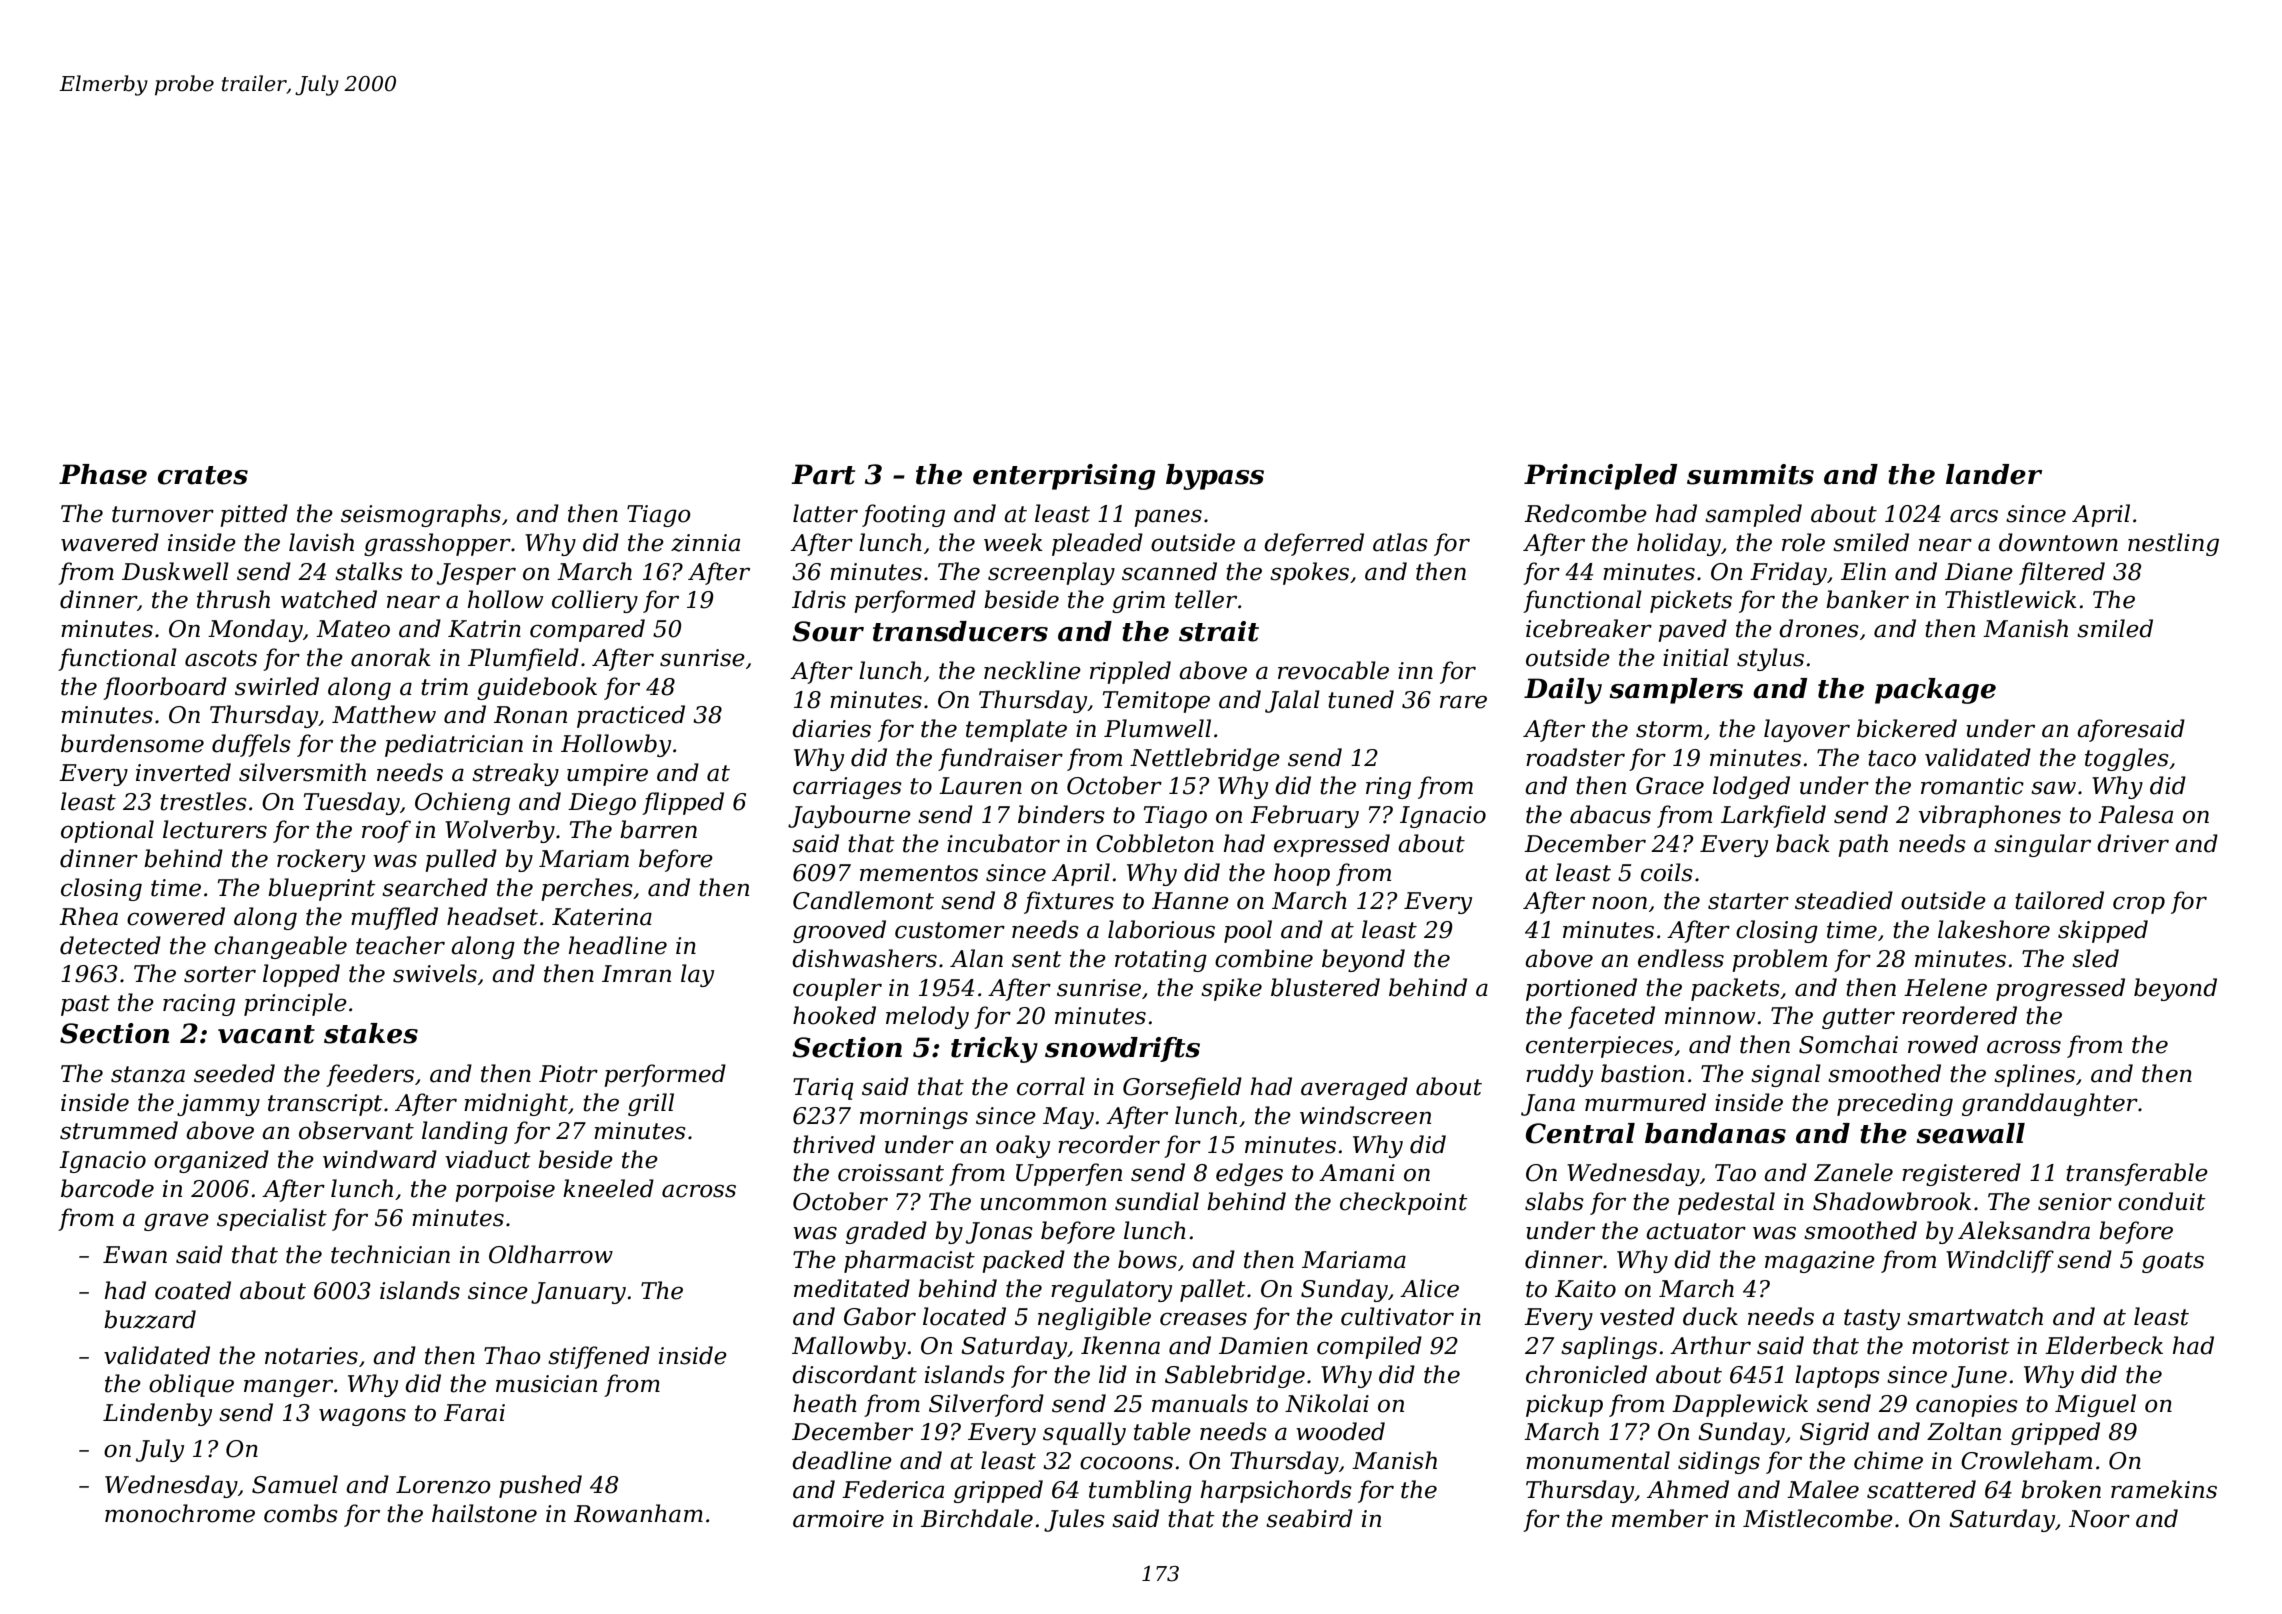 This document has width=2282, height=1614. I want to click on corral, so click(1051, 1086).
